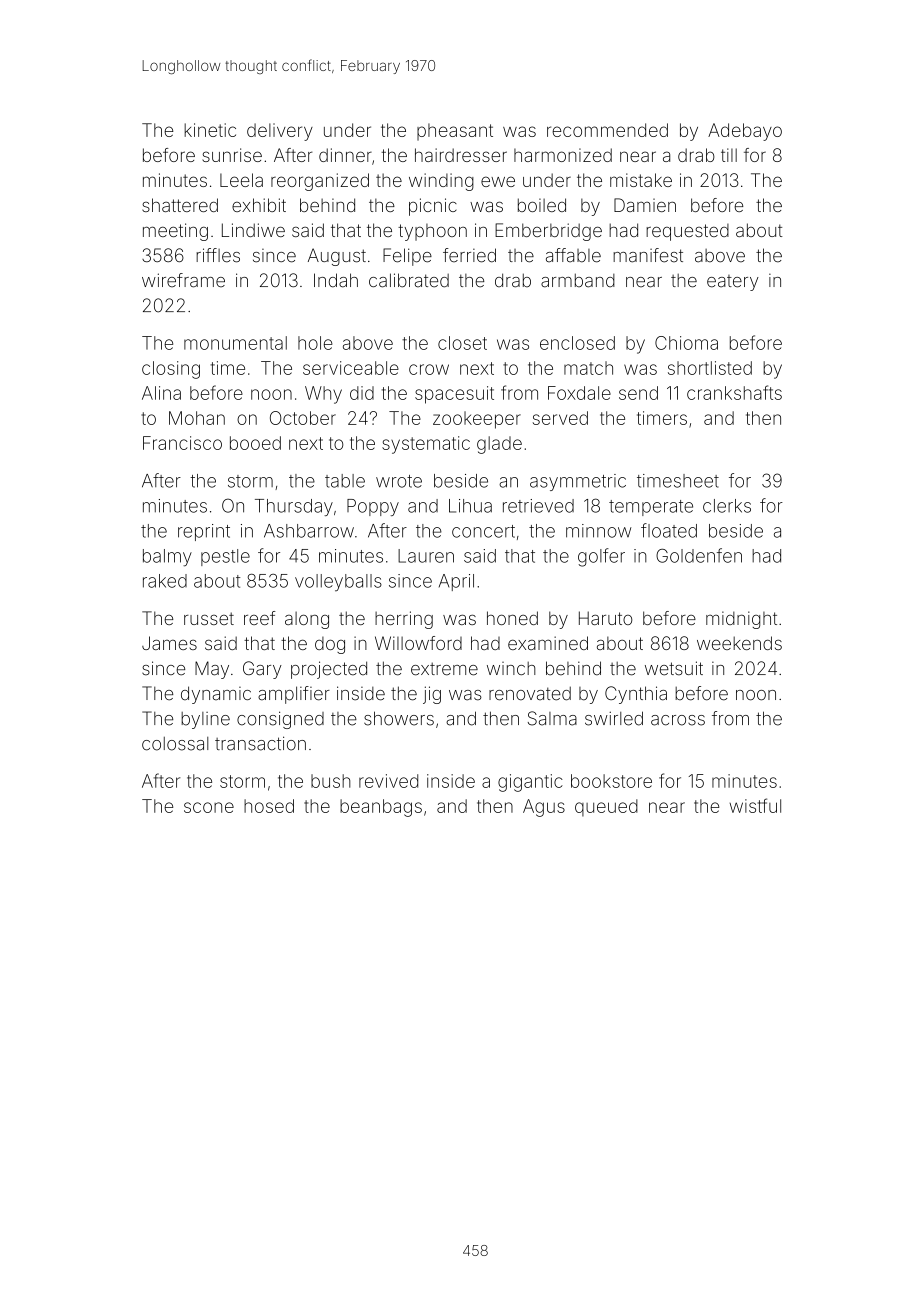  I want to click on queued, so click(606, 808).
